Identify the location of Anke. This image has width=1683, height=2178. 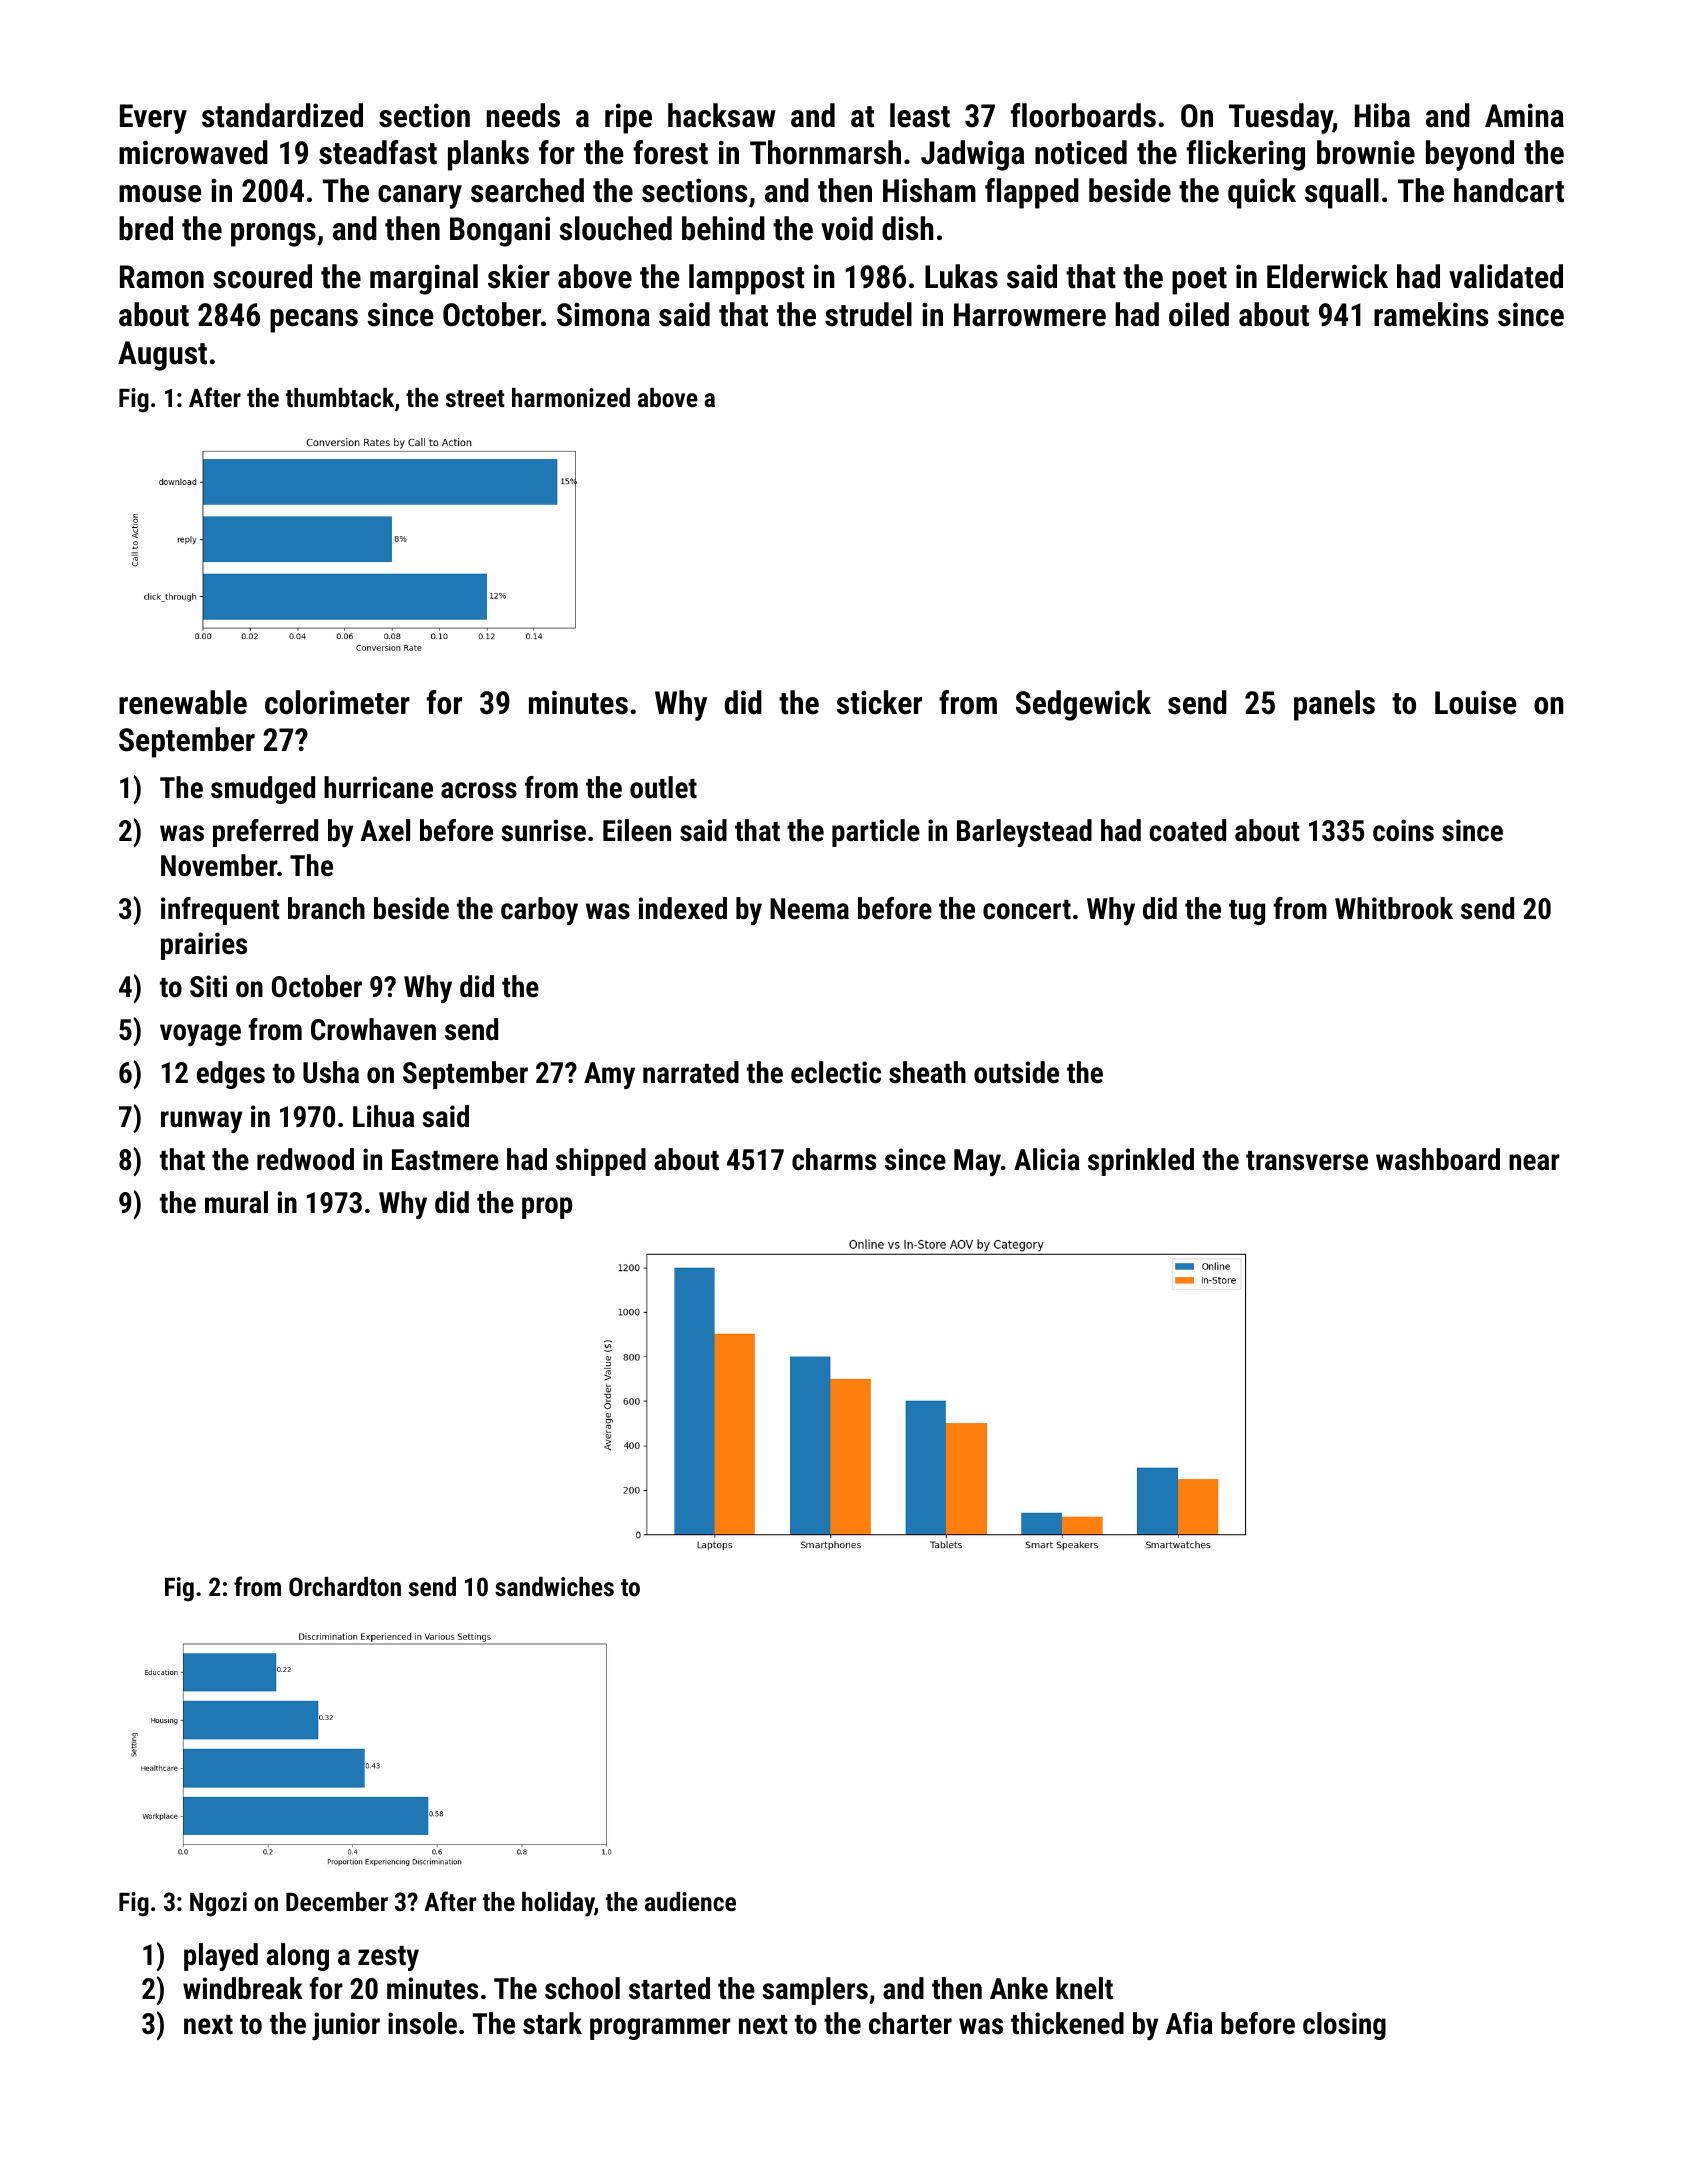
(1019, 1988).
